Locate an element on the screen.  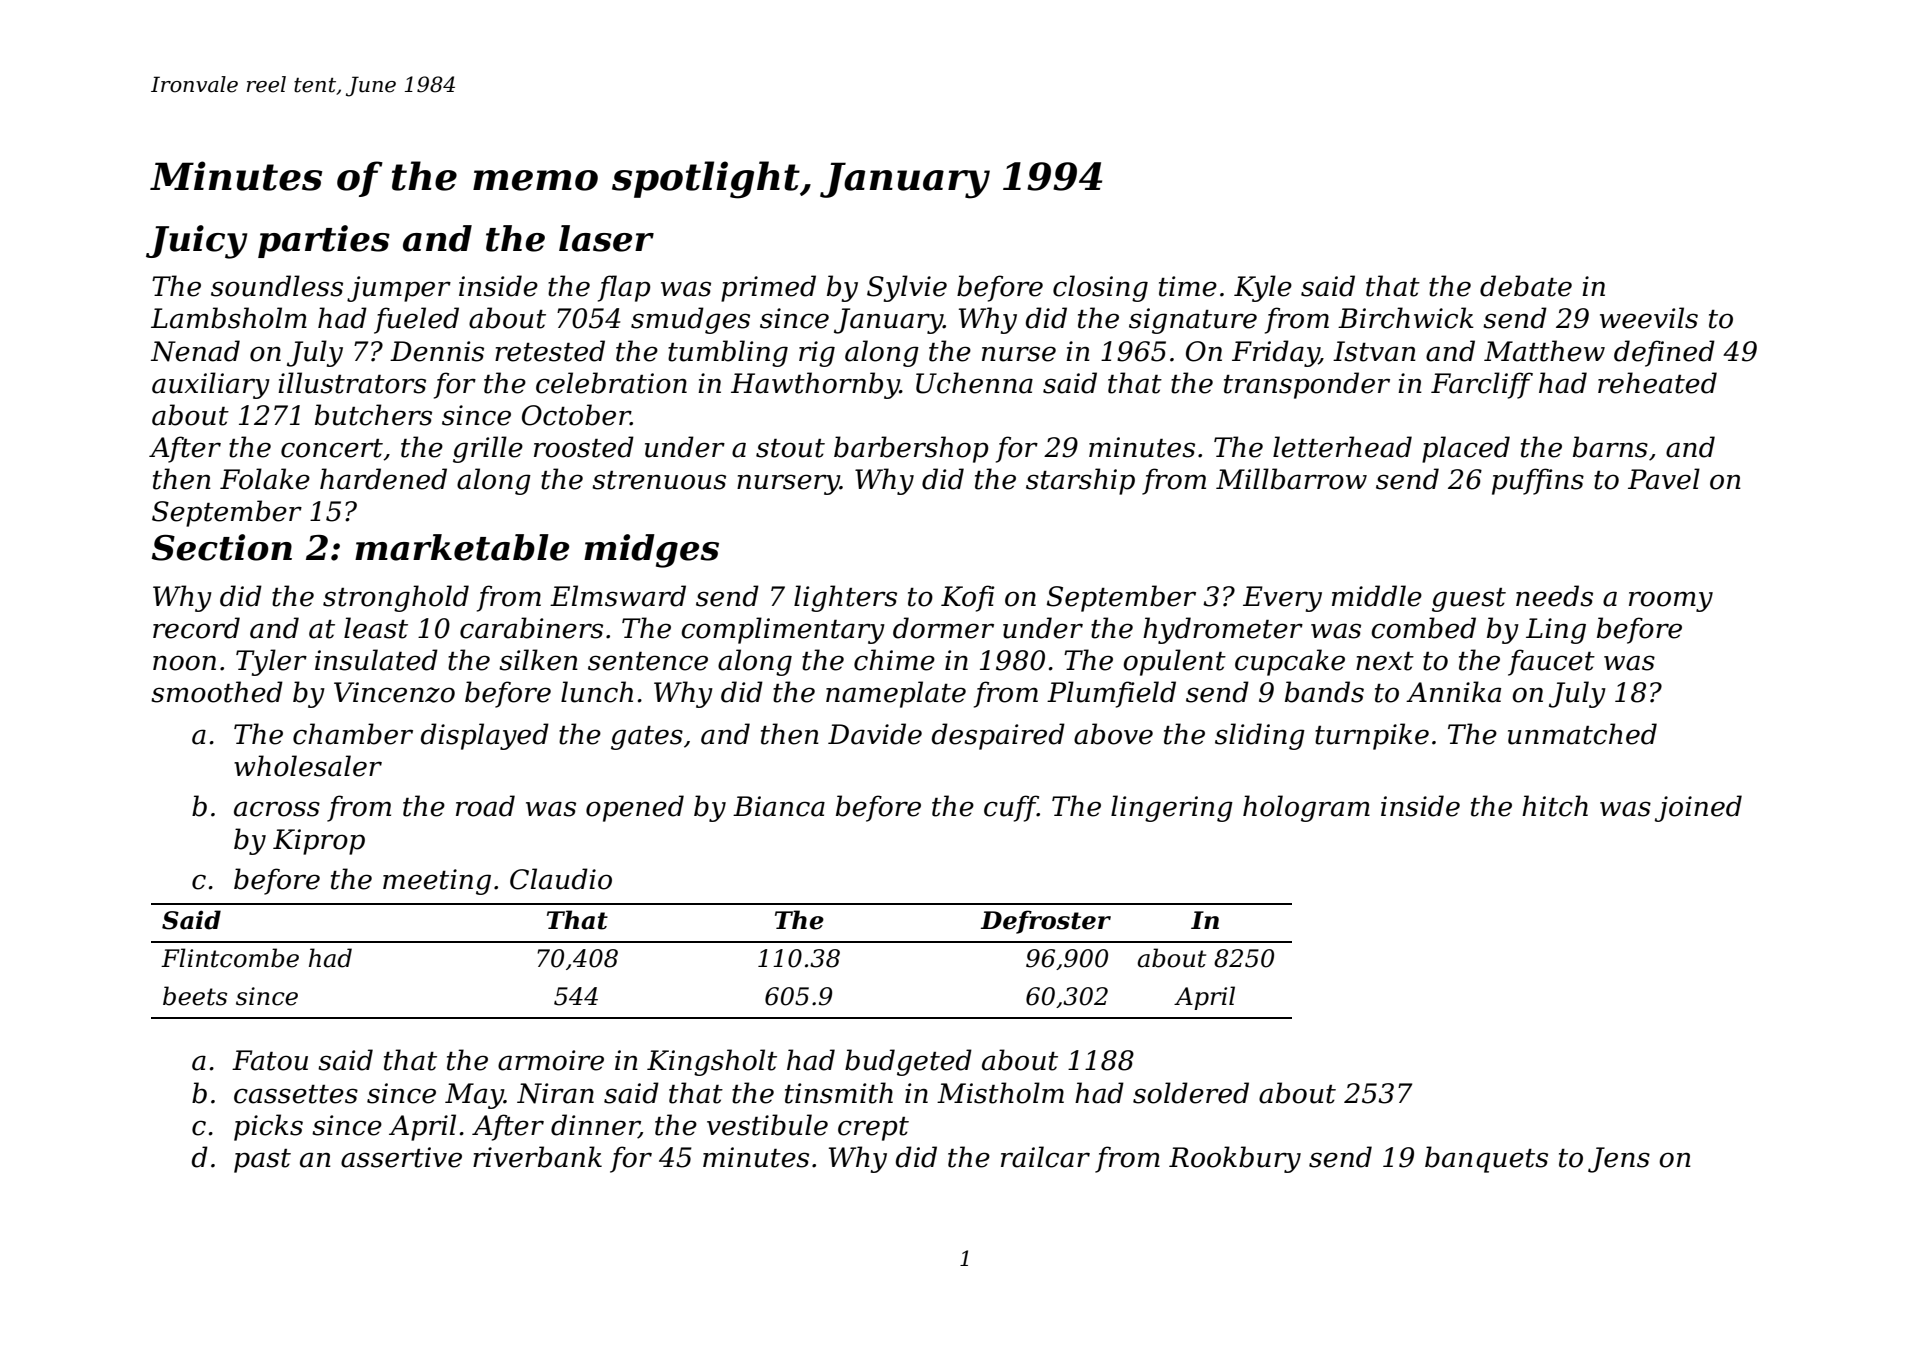
soldered is located at coordinates (1191, 1093).
